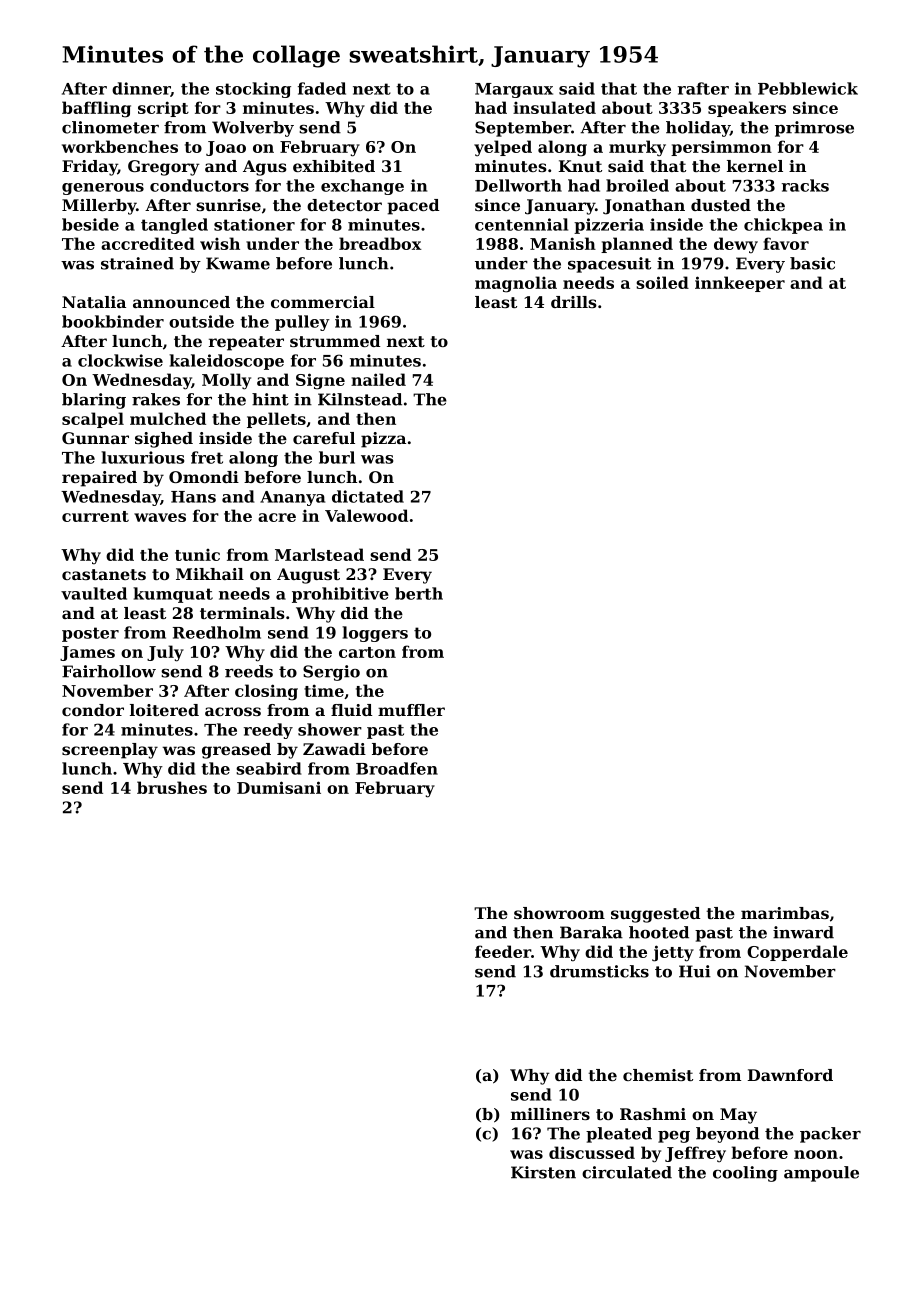  I want to click on berth, so click(419, 593).
